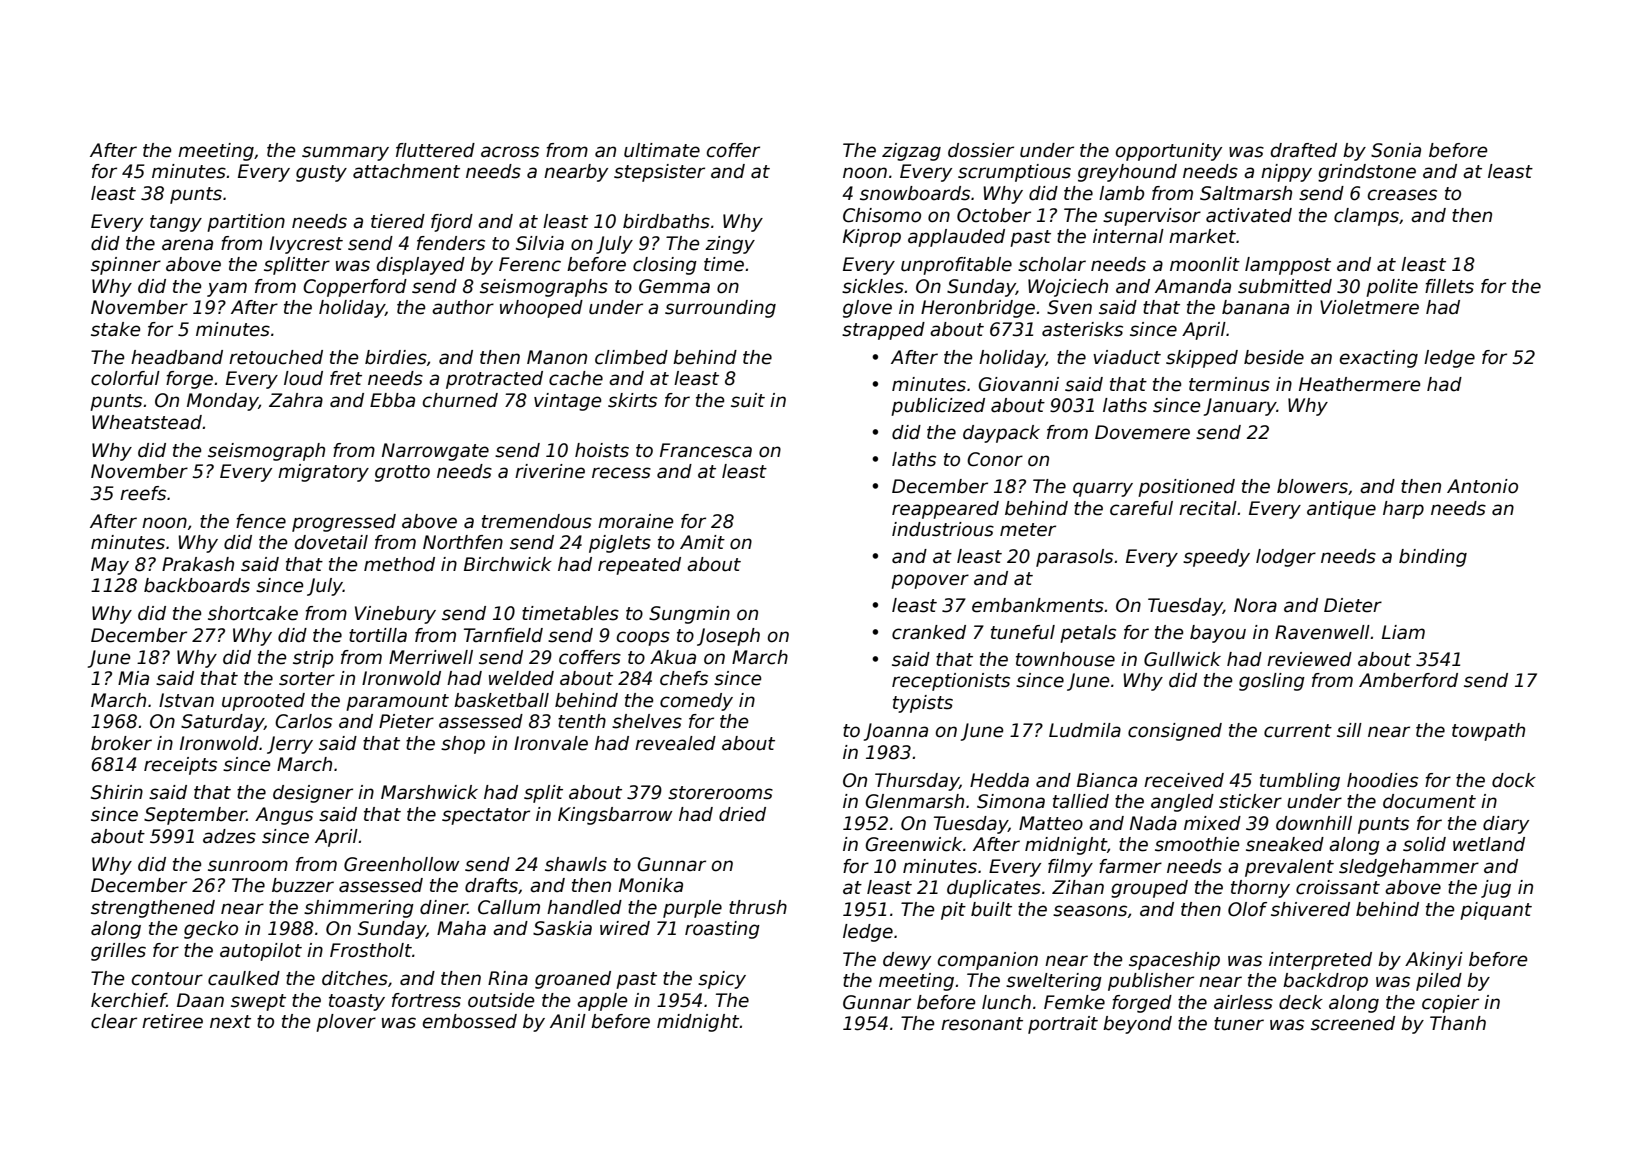 Image resolution: width=1633 pixels, height=1155 pixels. I want to click on Francesca, so click(706, 450).
